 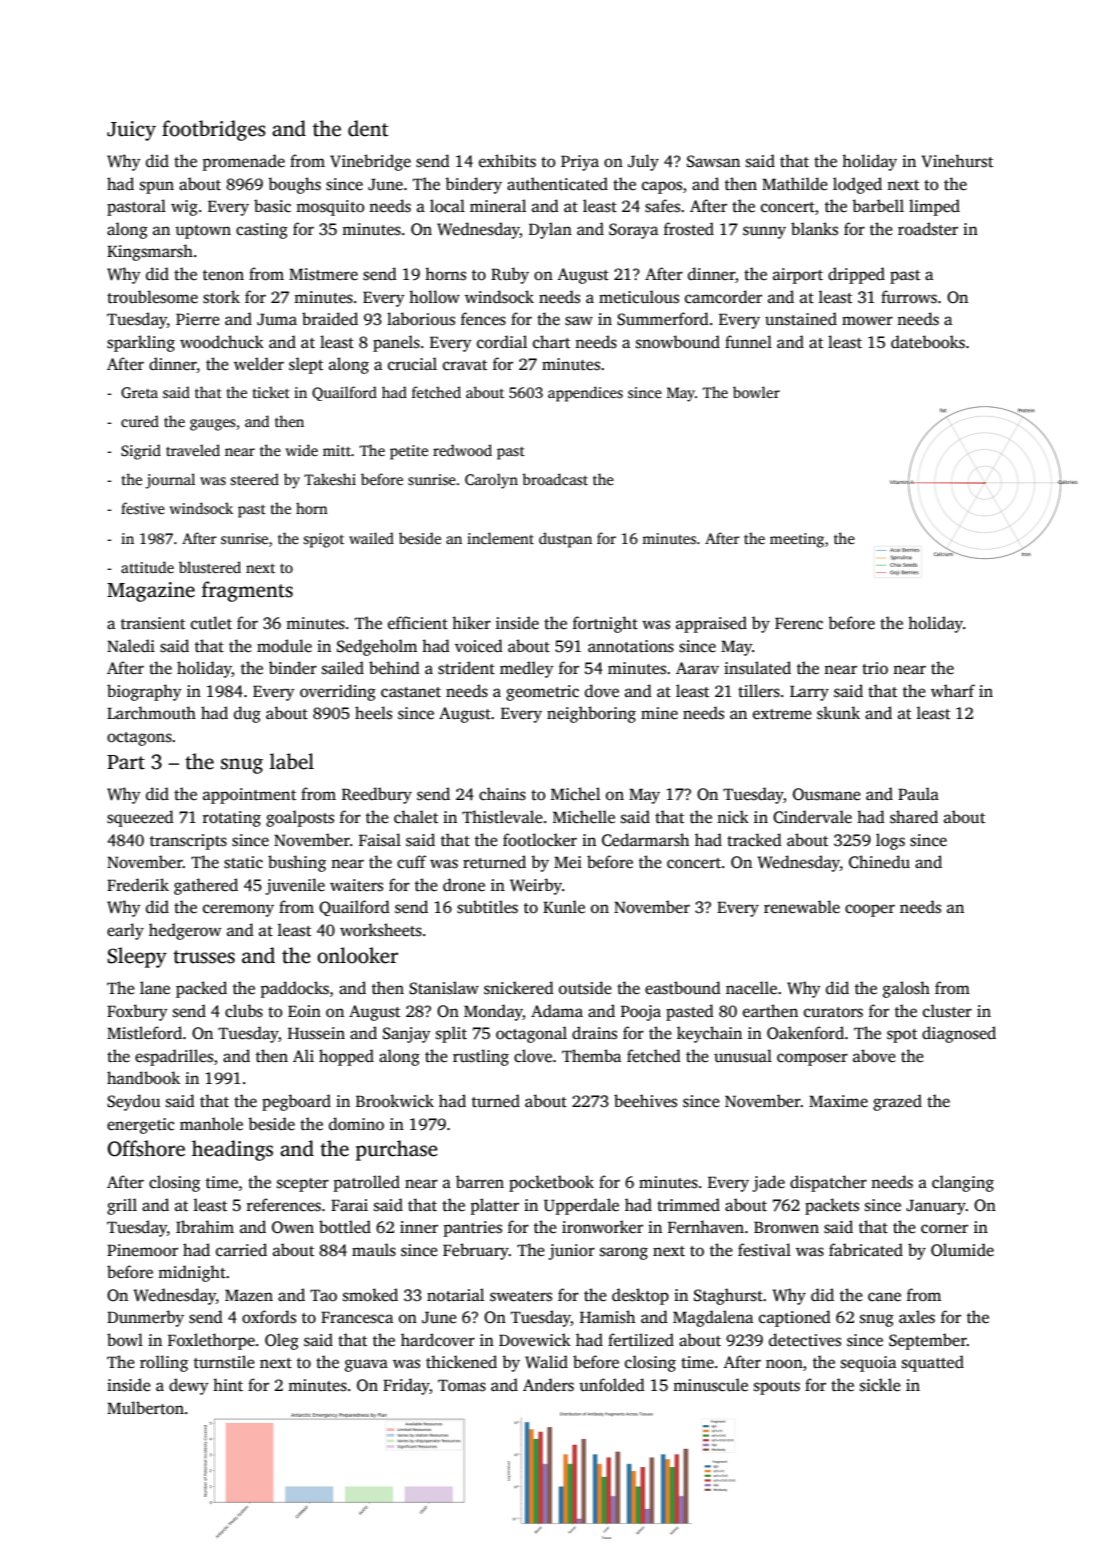 What do you see at coordinates (645, 840) in the screenshot?
I see `Cedarmarsh` at bounding box center [645, 840].
